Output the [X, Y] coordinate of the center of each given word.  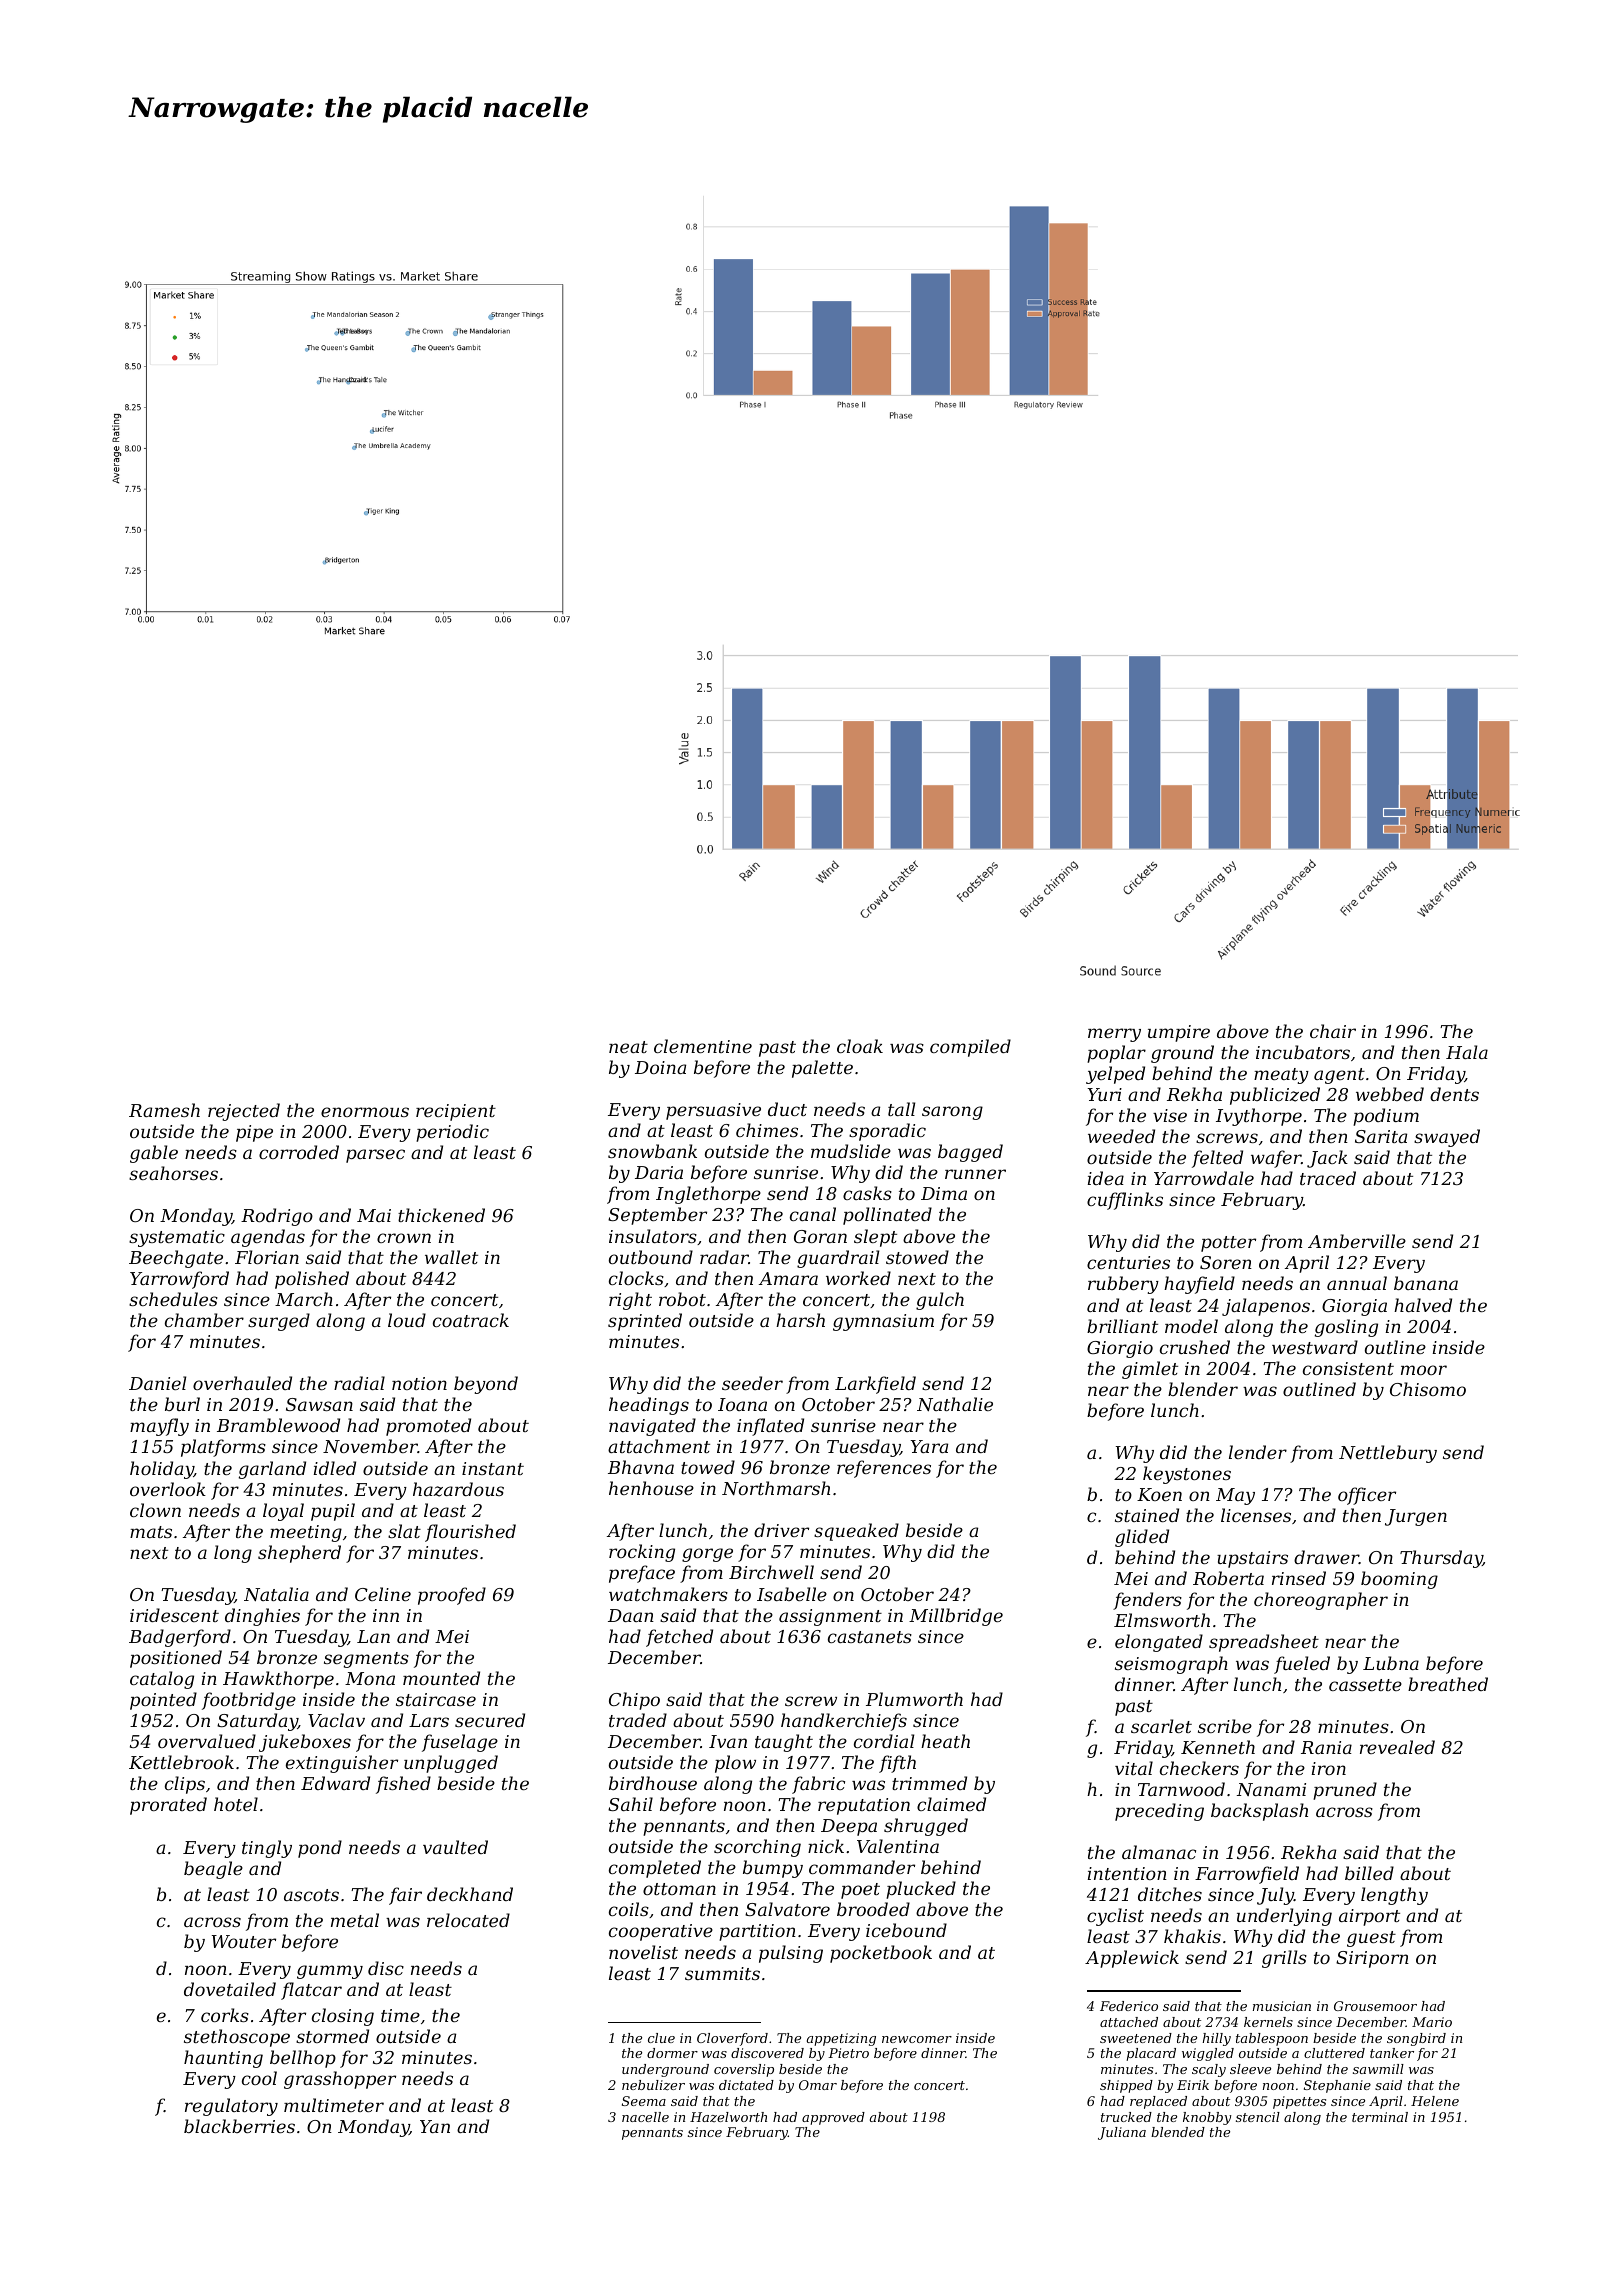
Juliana [1122, 2133]
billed [1369, 1873]
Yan [435, 2126]
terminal [1380, 2117]
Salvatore [787, 1909]
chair [1333, 1031]
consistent [1348, 1368]
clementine [703, 1046]
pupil [333, 1512]
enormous [365, 1112]
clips [185, 1785]
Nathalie [955, 1404]
